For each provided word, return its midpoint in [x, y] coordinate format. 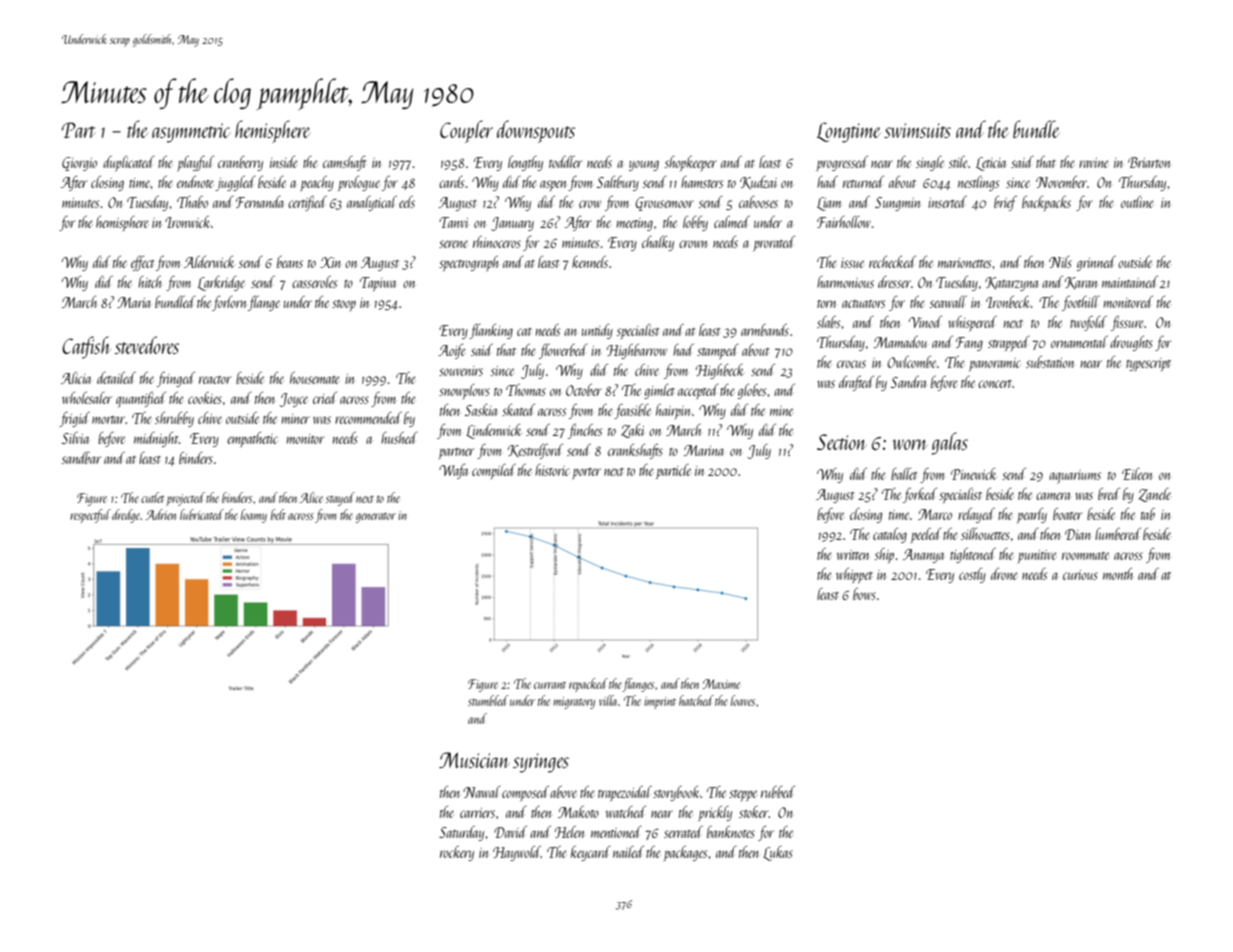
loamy [254, 516]
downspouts [536, 131]
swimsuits [917, 130]
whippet [854, 575]
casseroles [314, 282]
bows [864, 594]
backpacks [1046, 203]
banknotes [731, 832]
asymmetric [191, 133]
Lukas [778, 853]
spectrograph [468, 263]
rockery [457, 853]
